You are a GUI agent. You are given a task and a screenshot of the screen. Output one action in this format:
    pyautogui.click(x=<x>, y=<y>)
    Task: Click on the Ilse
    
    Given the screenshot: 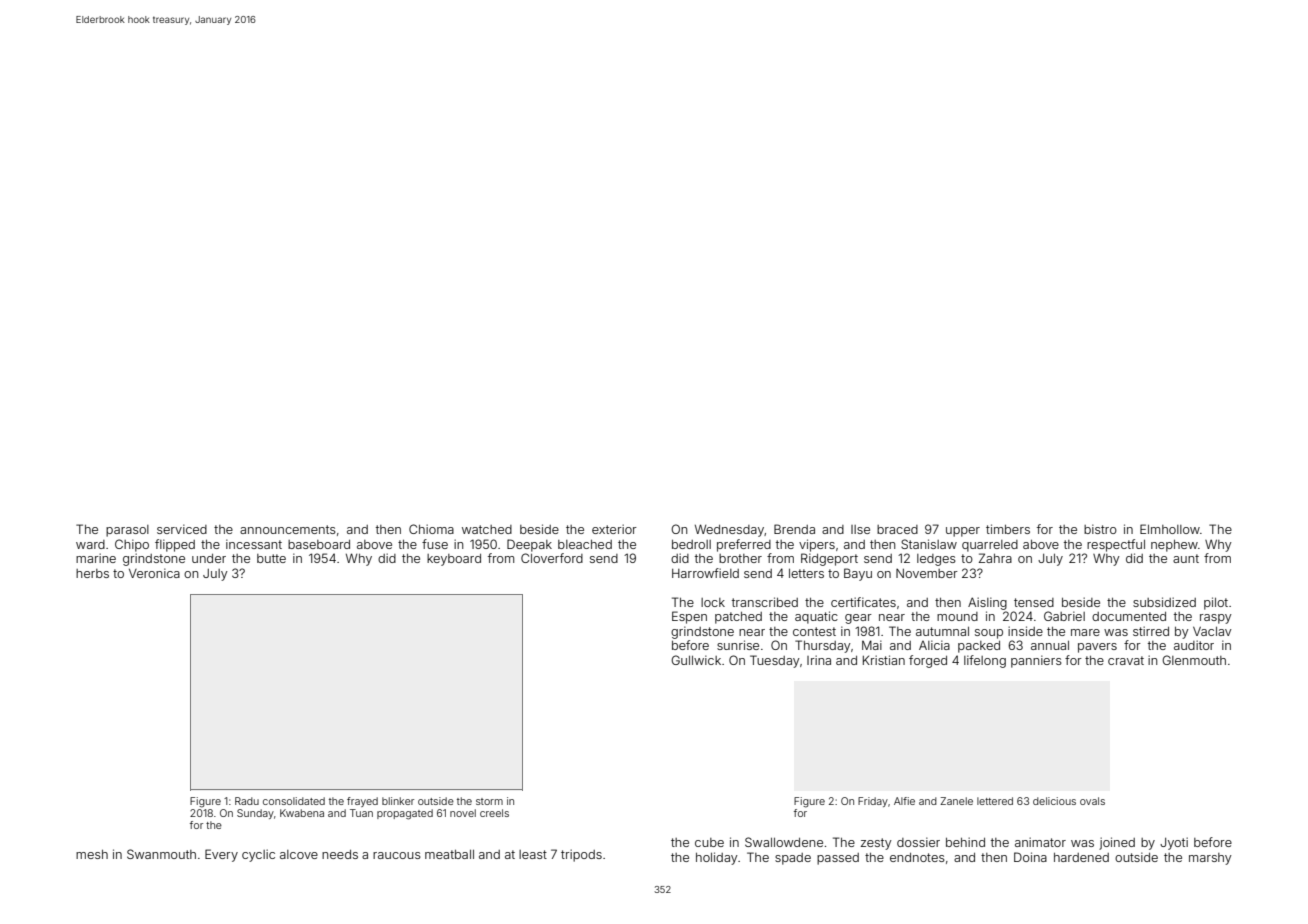 What is the action you would take?
    pyautogui.click(x=860, y=529)
